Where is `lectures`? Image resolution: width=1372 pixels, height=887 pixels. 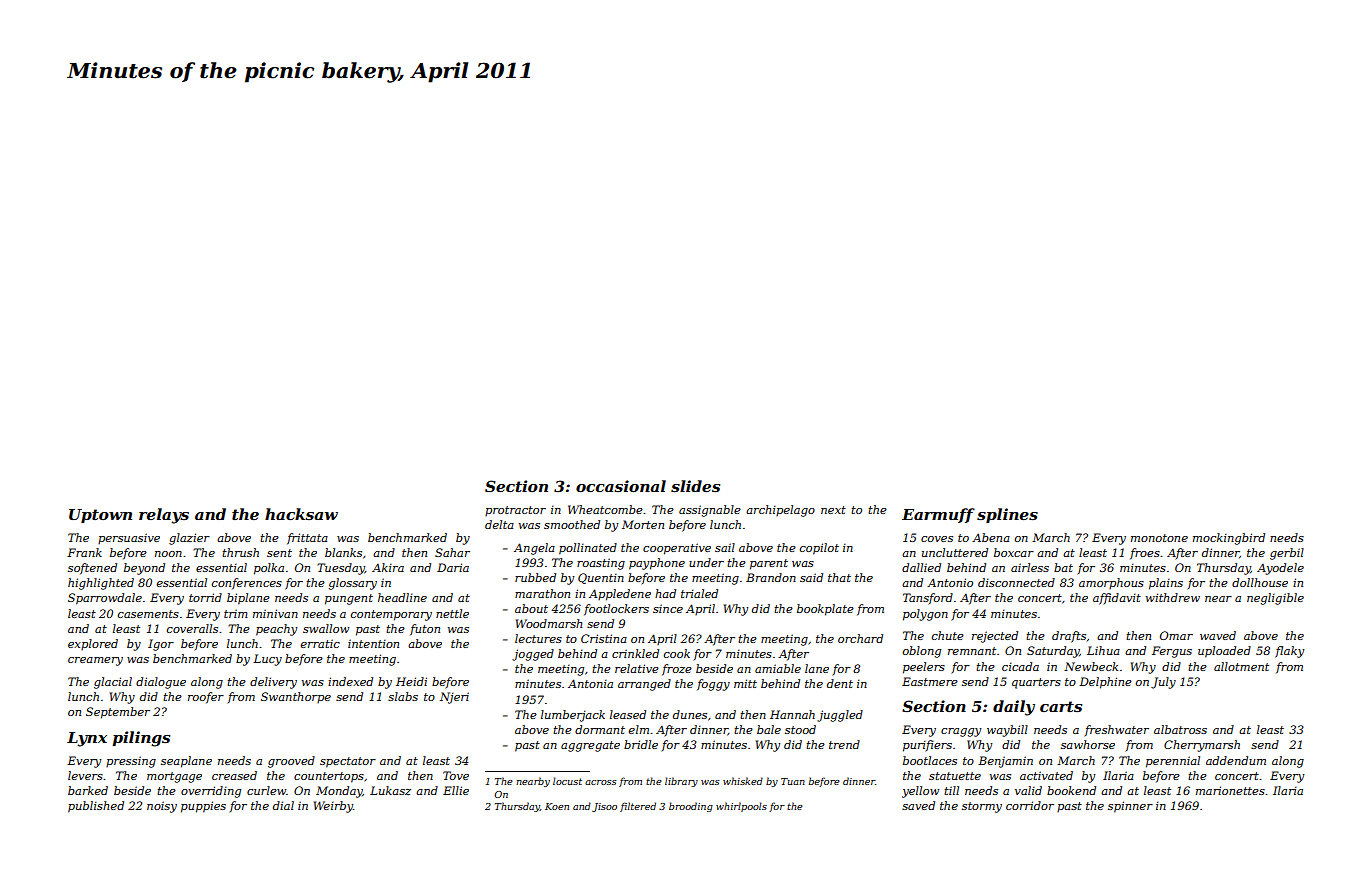 lectures is located at coordinates (538, 638).
